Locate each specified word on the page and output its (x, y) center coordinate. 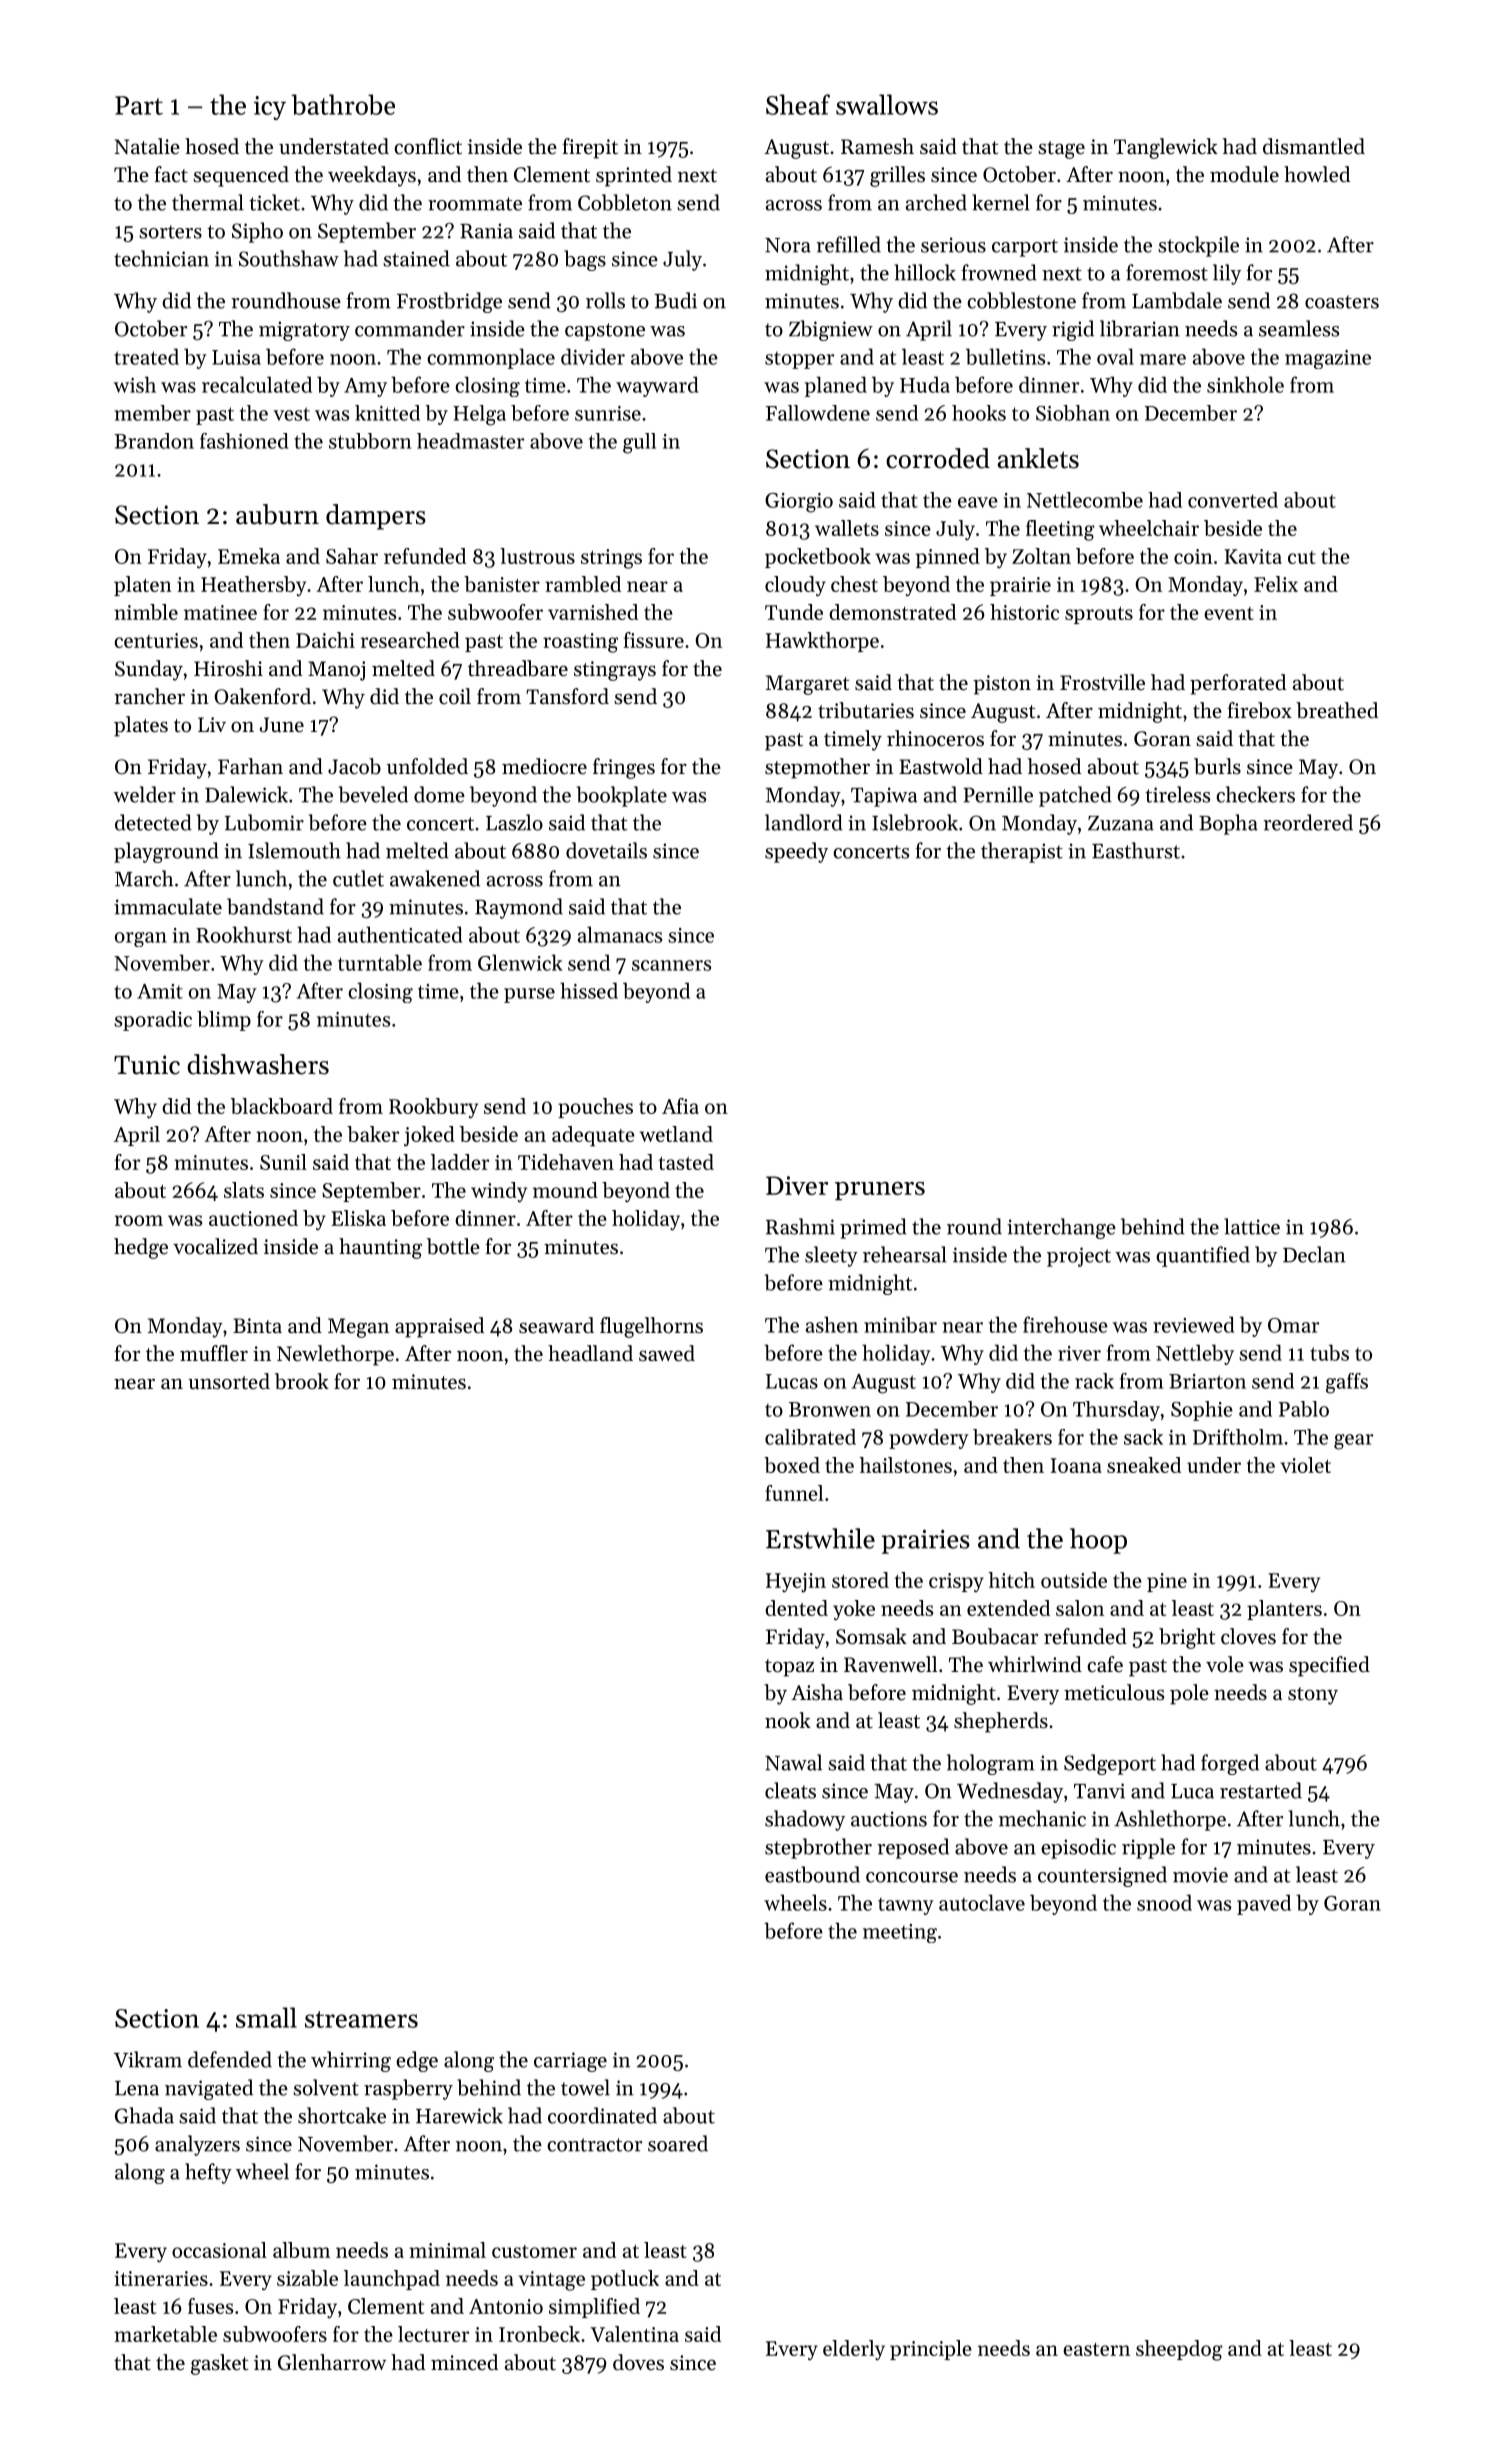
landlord (804, 822)
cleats (790, 1790)
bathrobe (343, 104)
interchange (1061, 1228)
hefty (208, 2173)
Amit (160, 991)
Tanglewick (1166, 148)
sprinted (634, 176)
